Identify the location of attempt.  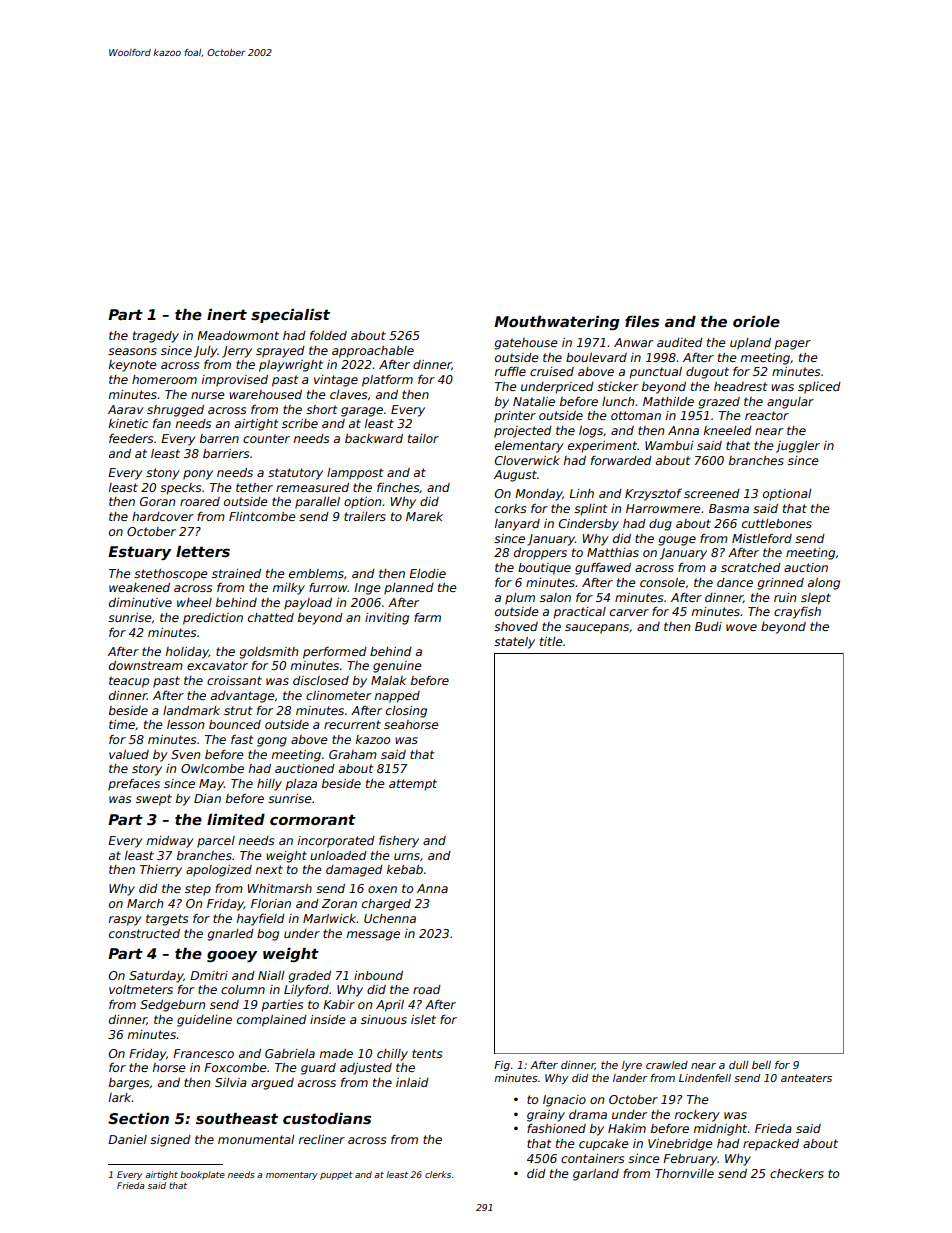
(413, 785).
